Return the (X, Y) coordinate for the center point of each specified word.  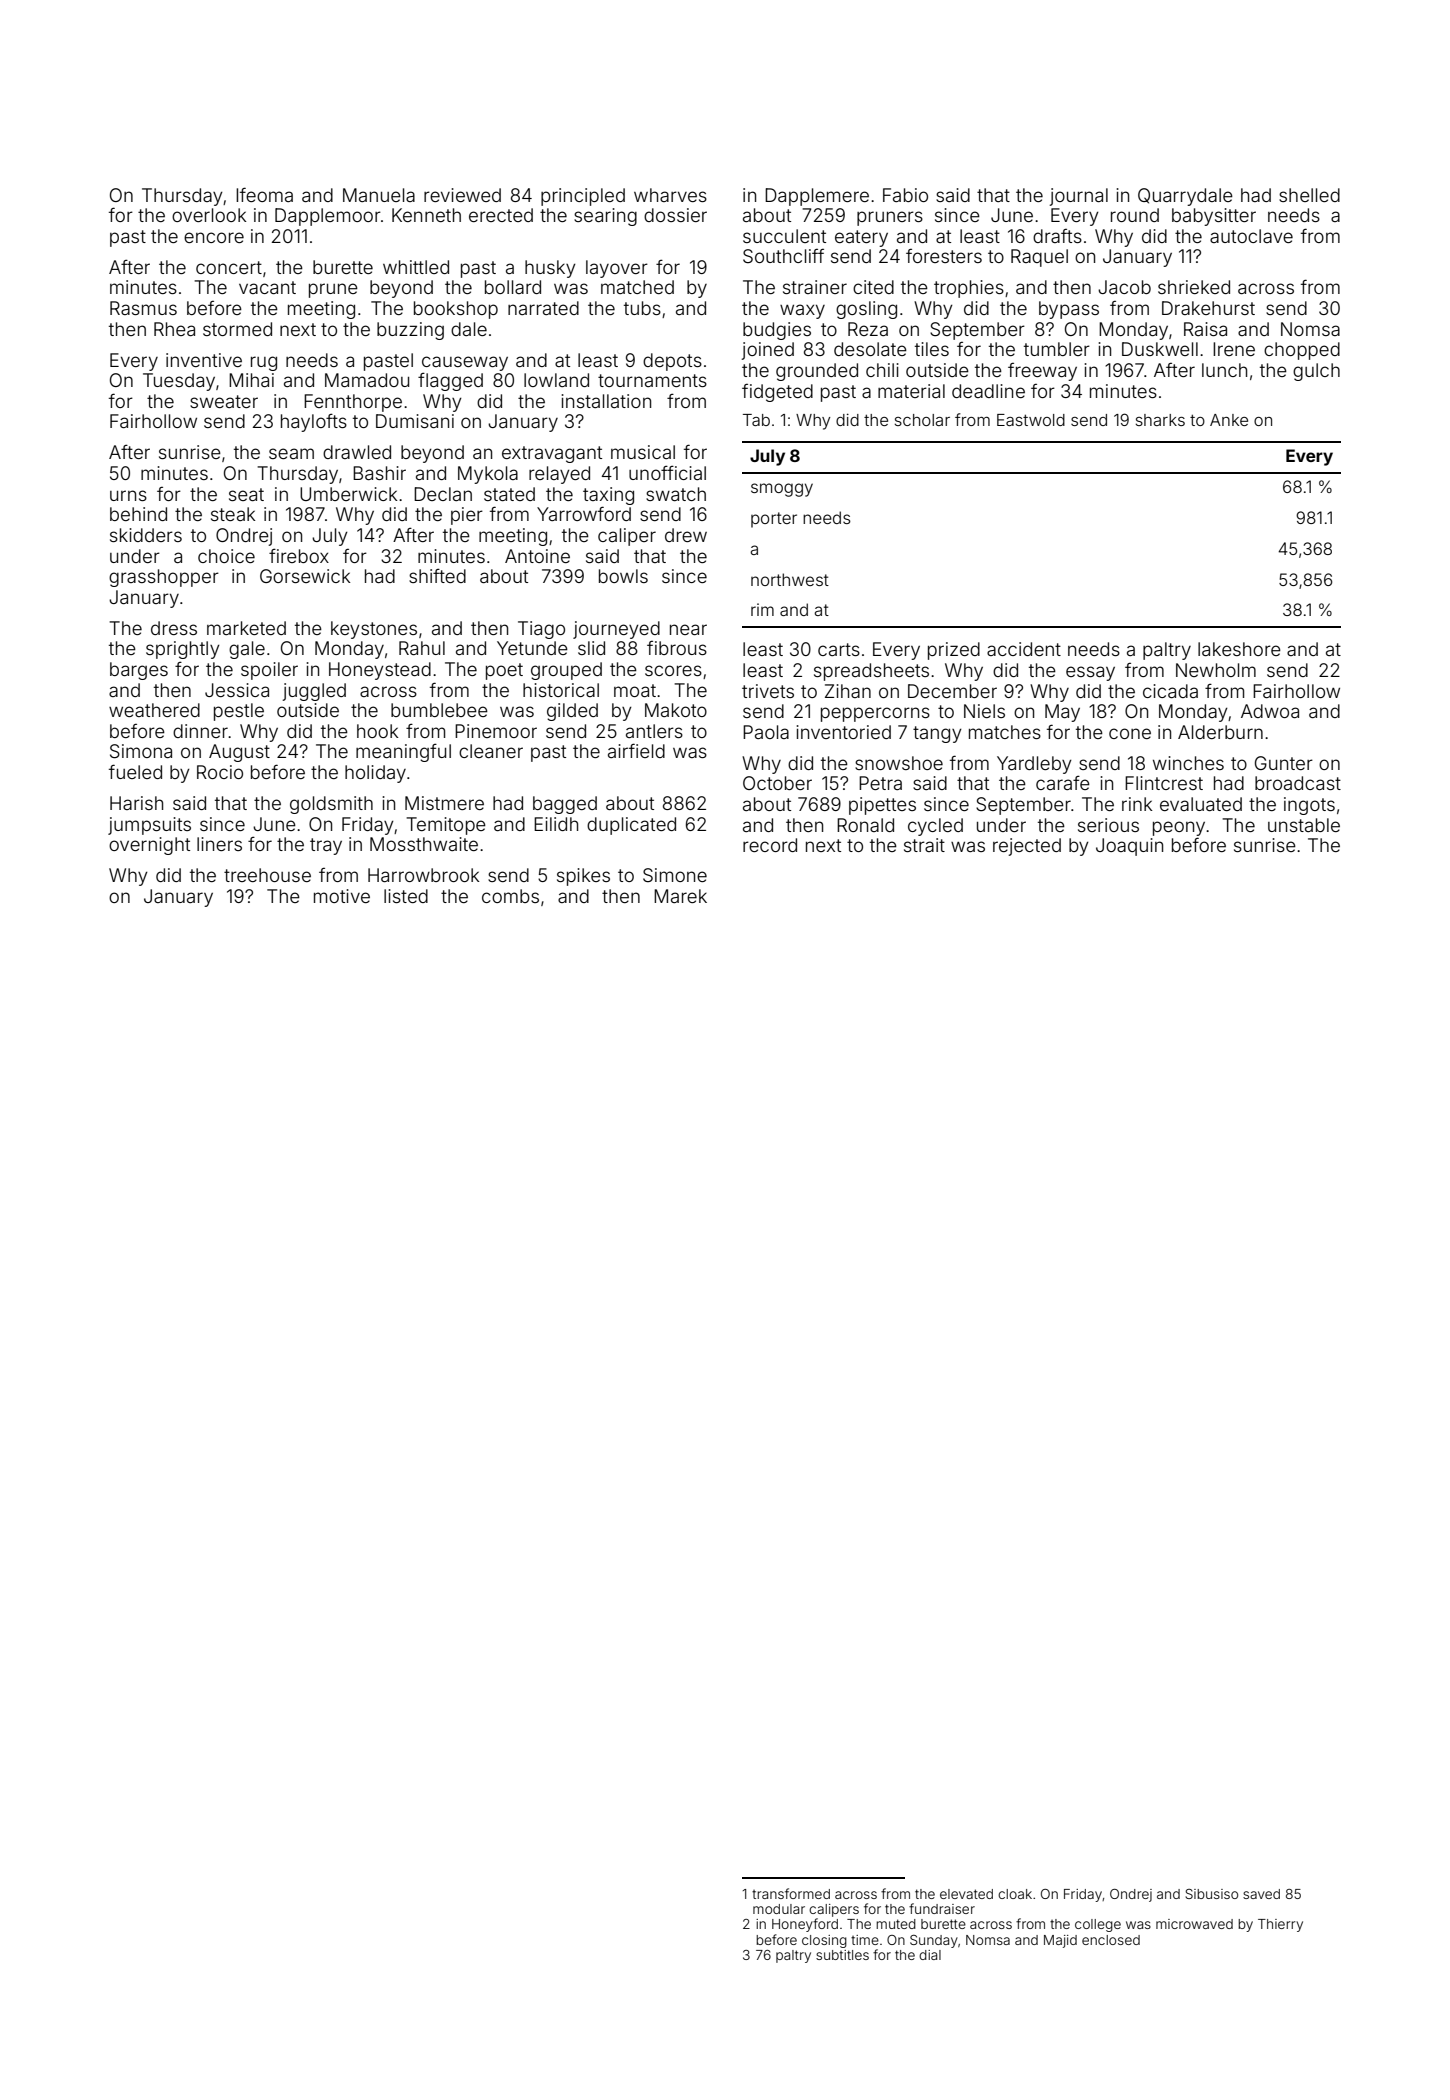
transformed (791, 1893)
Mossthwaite (424, 844)
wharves (670, 195)
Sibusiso (1211, 1894)
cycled (935, 827)
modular (779, 1909)
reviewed (462, 195)
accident (1024, 649)
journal (1078, 197)
